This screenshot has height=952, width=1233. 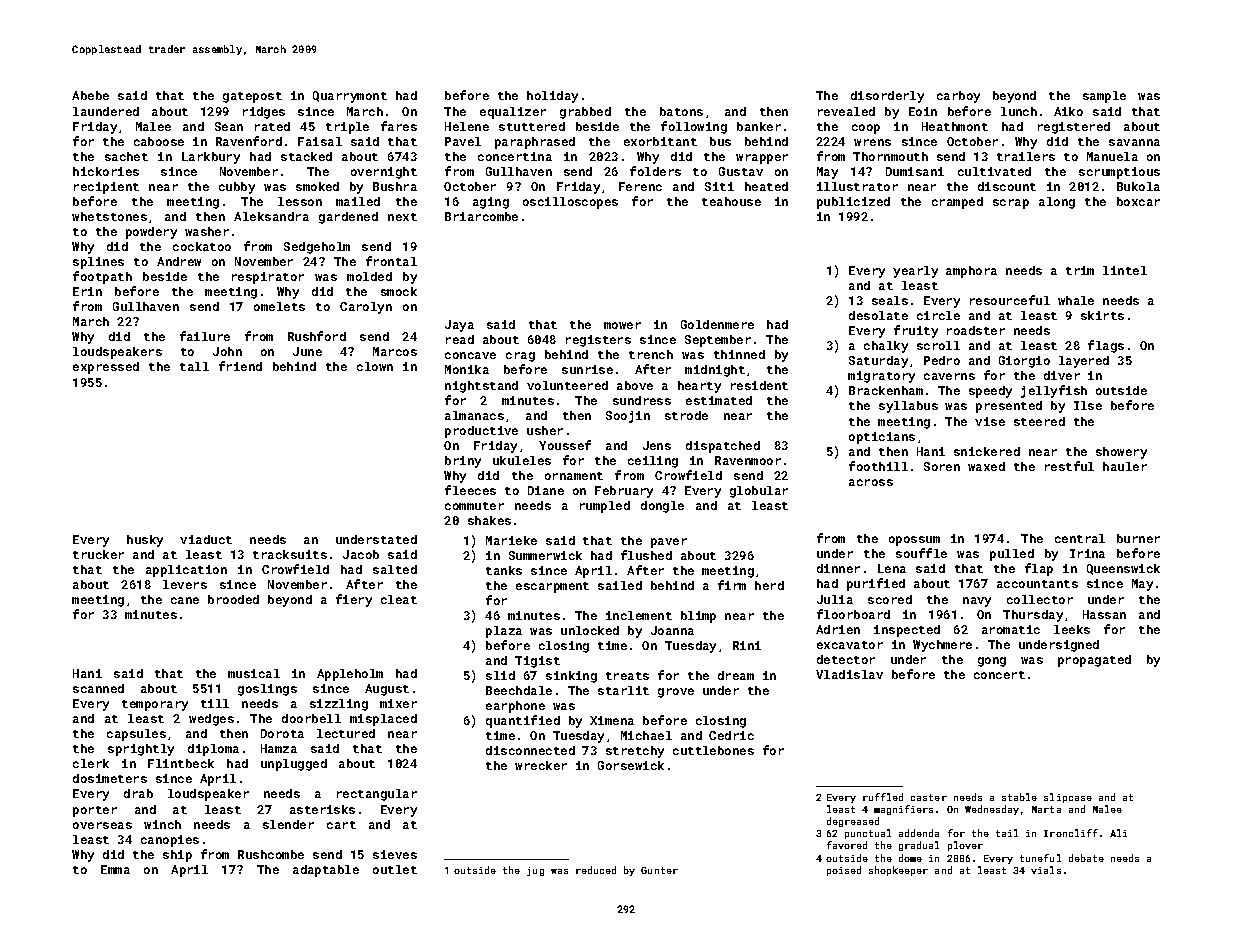 What do you see at coordinates (759, 492) in the screenshot?
I see `globular` at bounding box center [759, 492].
